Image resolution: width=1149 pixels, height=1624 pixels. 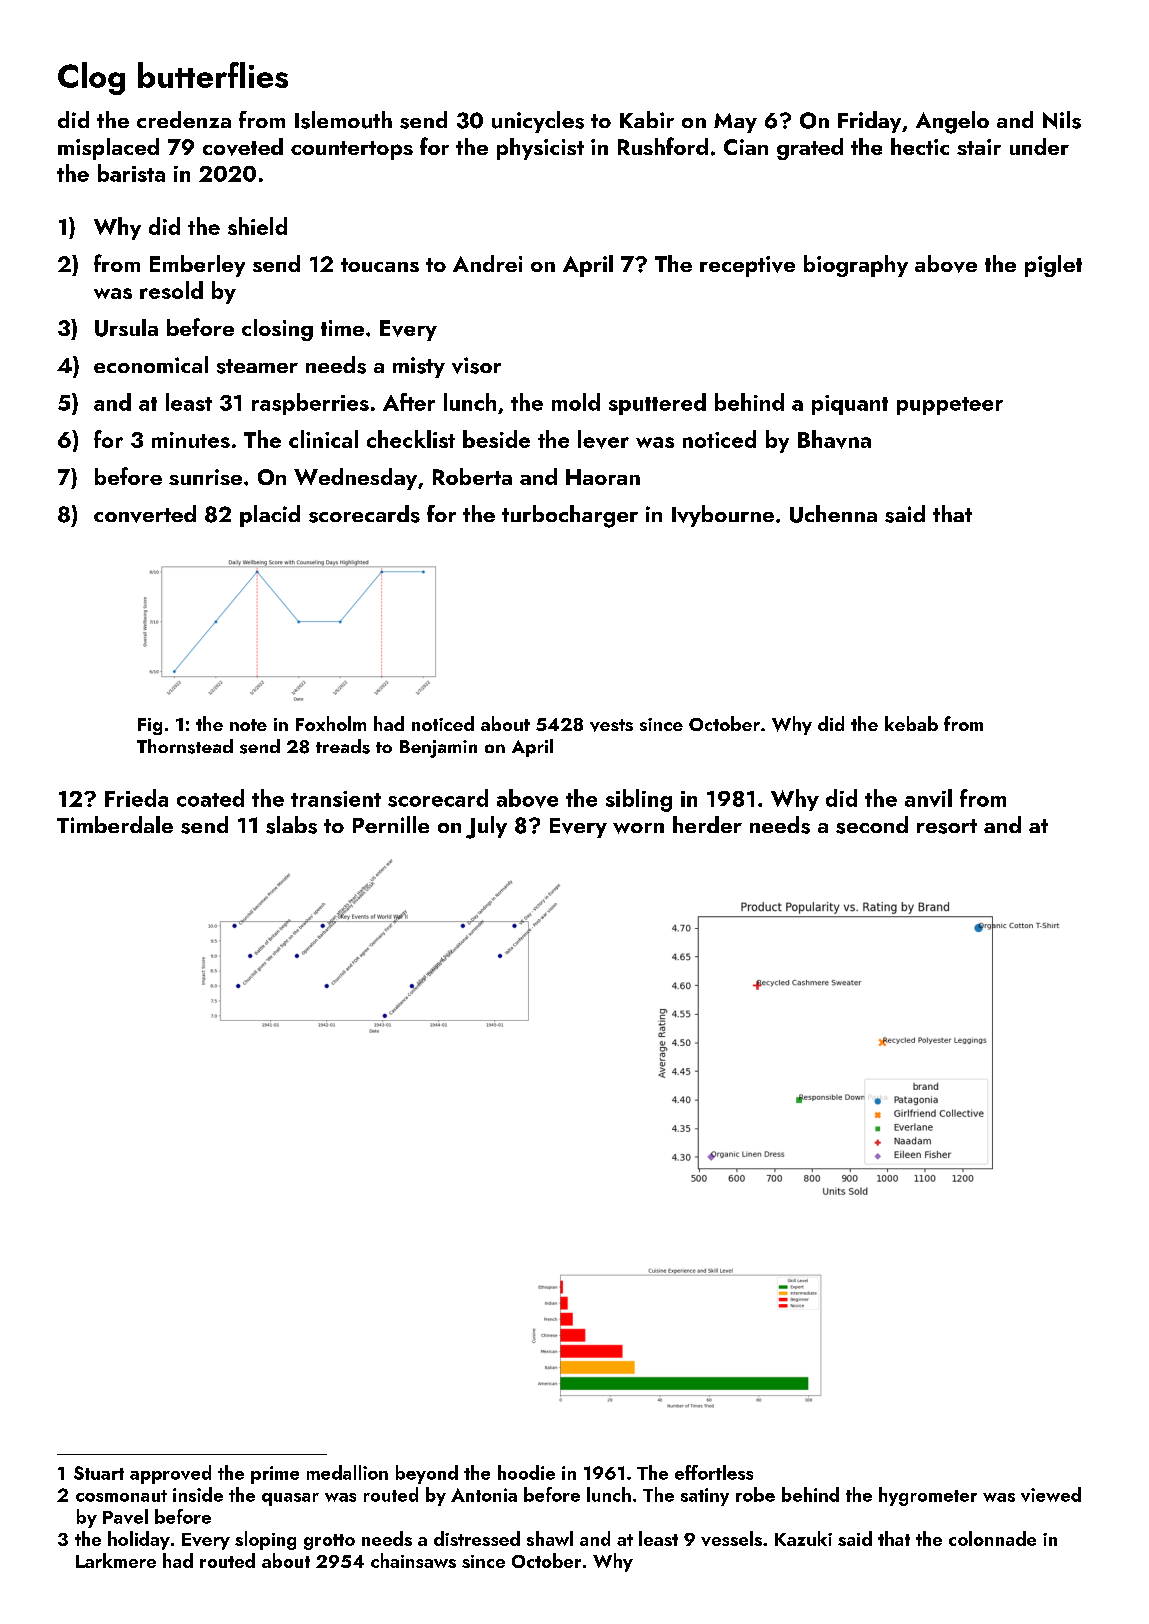 What do you see at coordinates (663, 146) in the screenshot?
I see `Rushford` at bounding box center [663, 146].
